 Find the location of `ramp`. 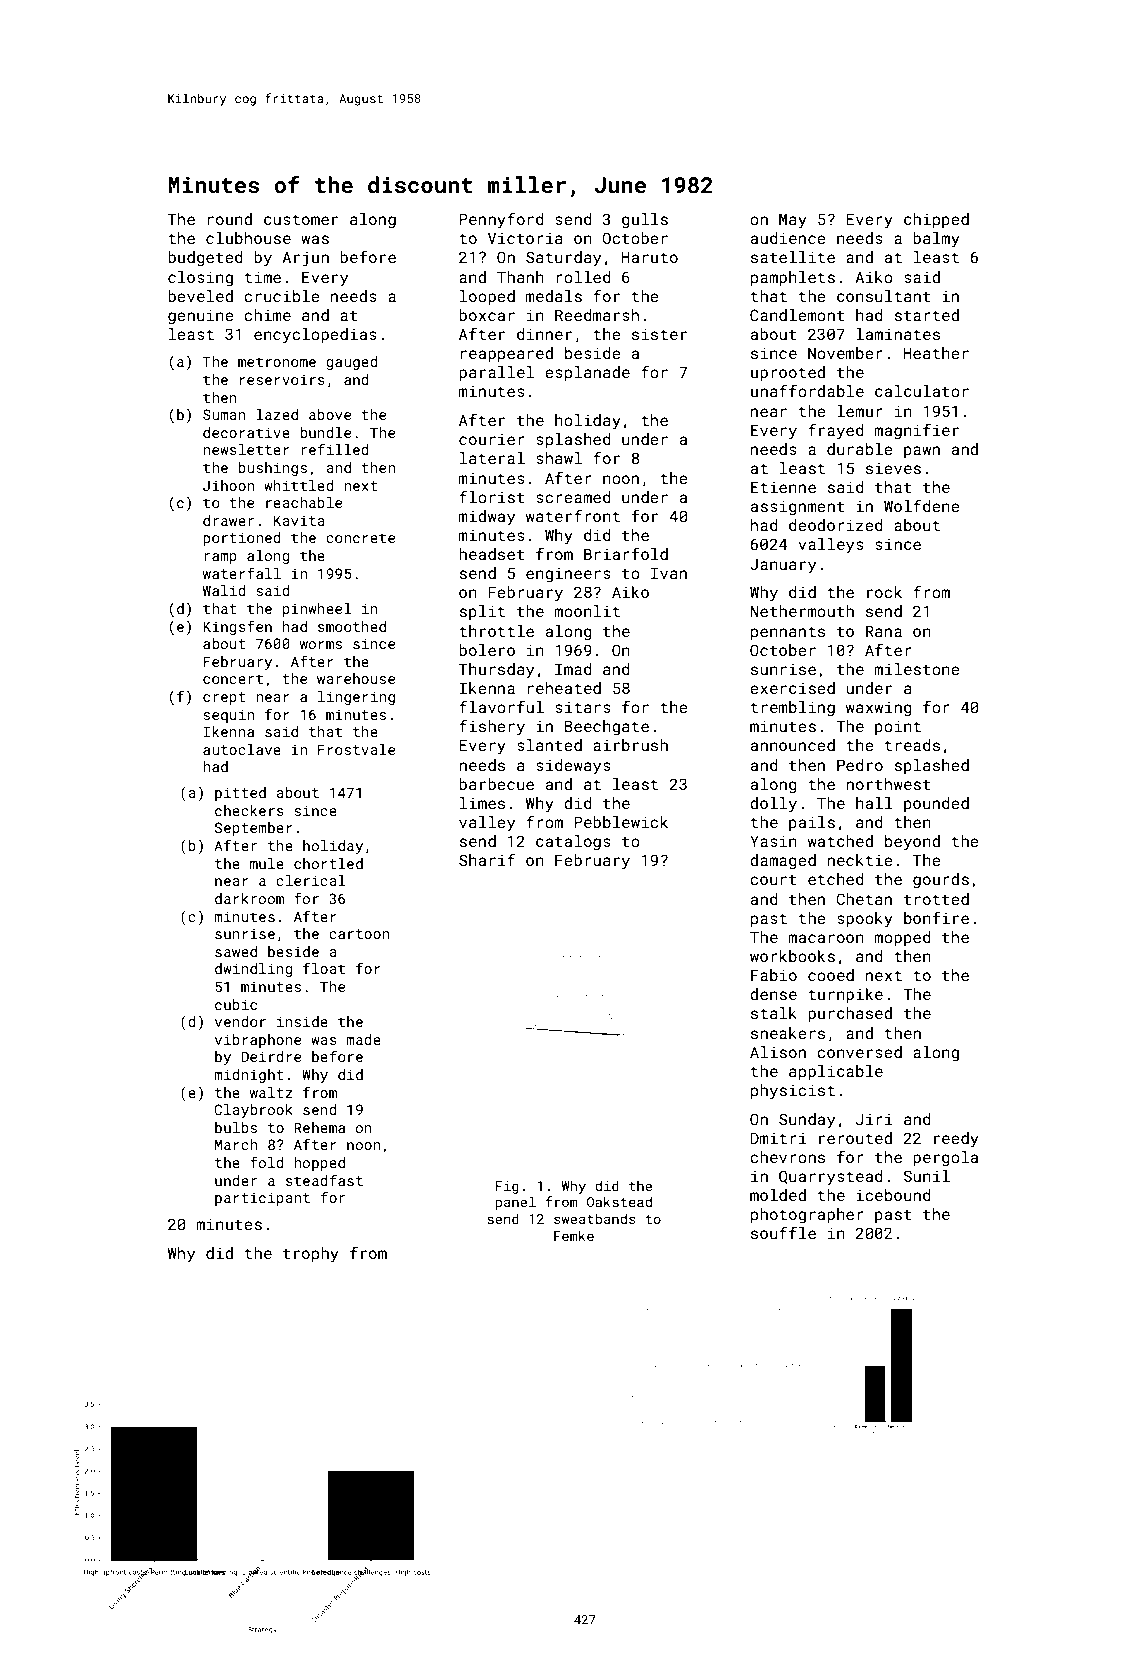

ramp is located at coordinates (220, 558).
